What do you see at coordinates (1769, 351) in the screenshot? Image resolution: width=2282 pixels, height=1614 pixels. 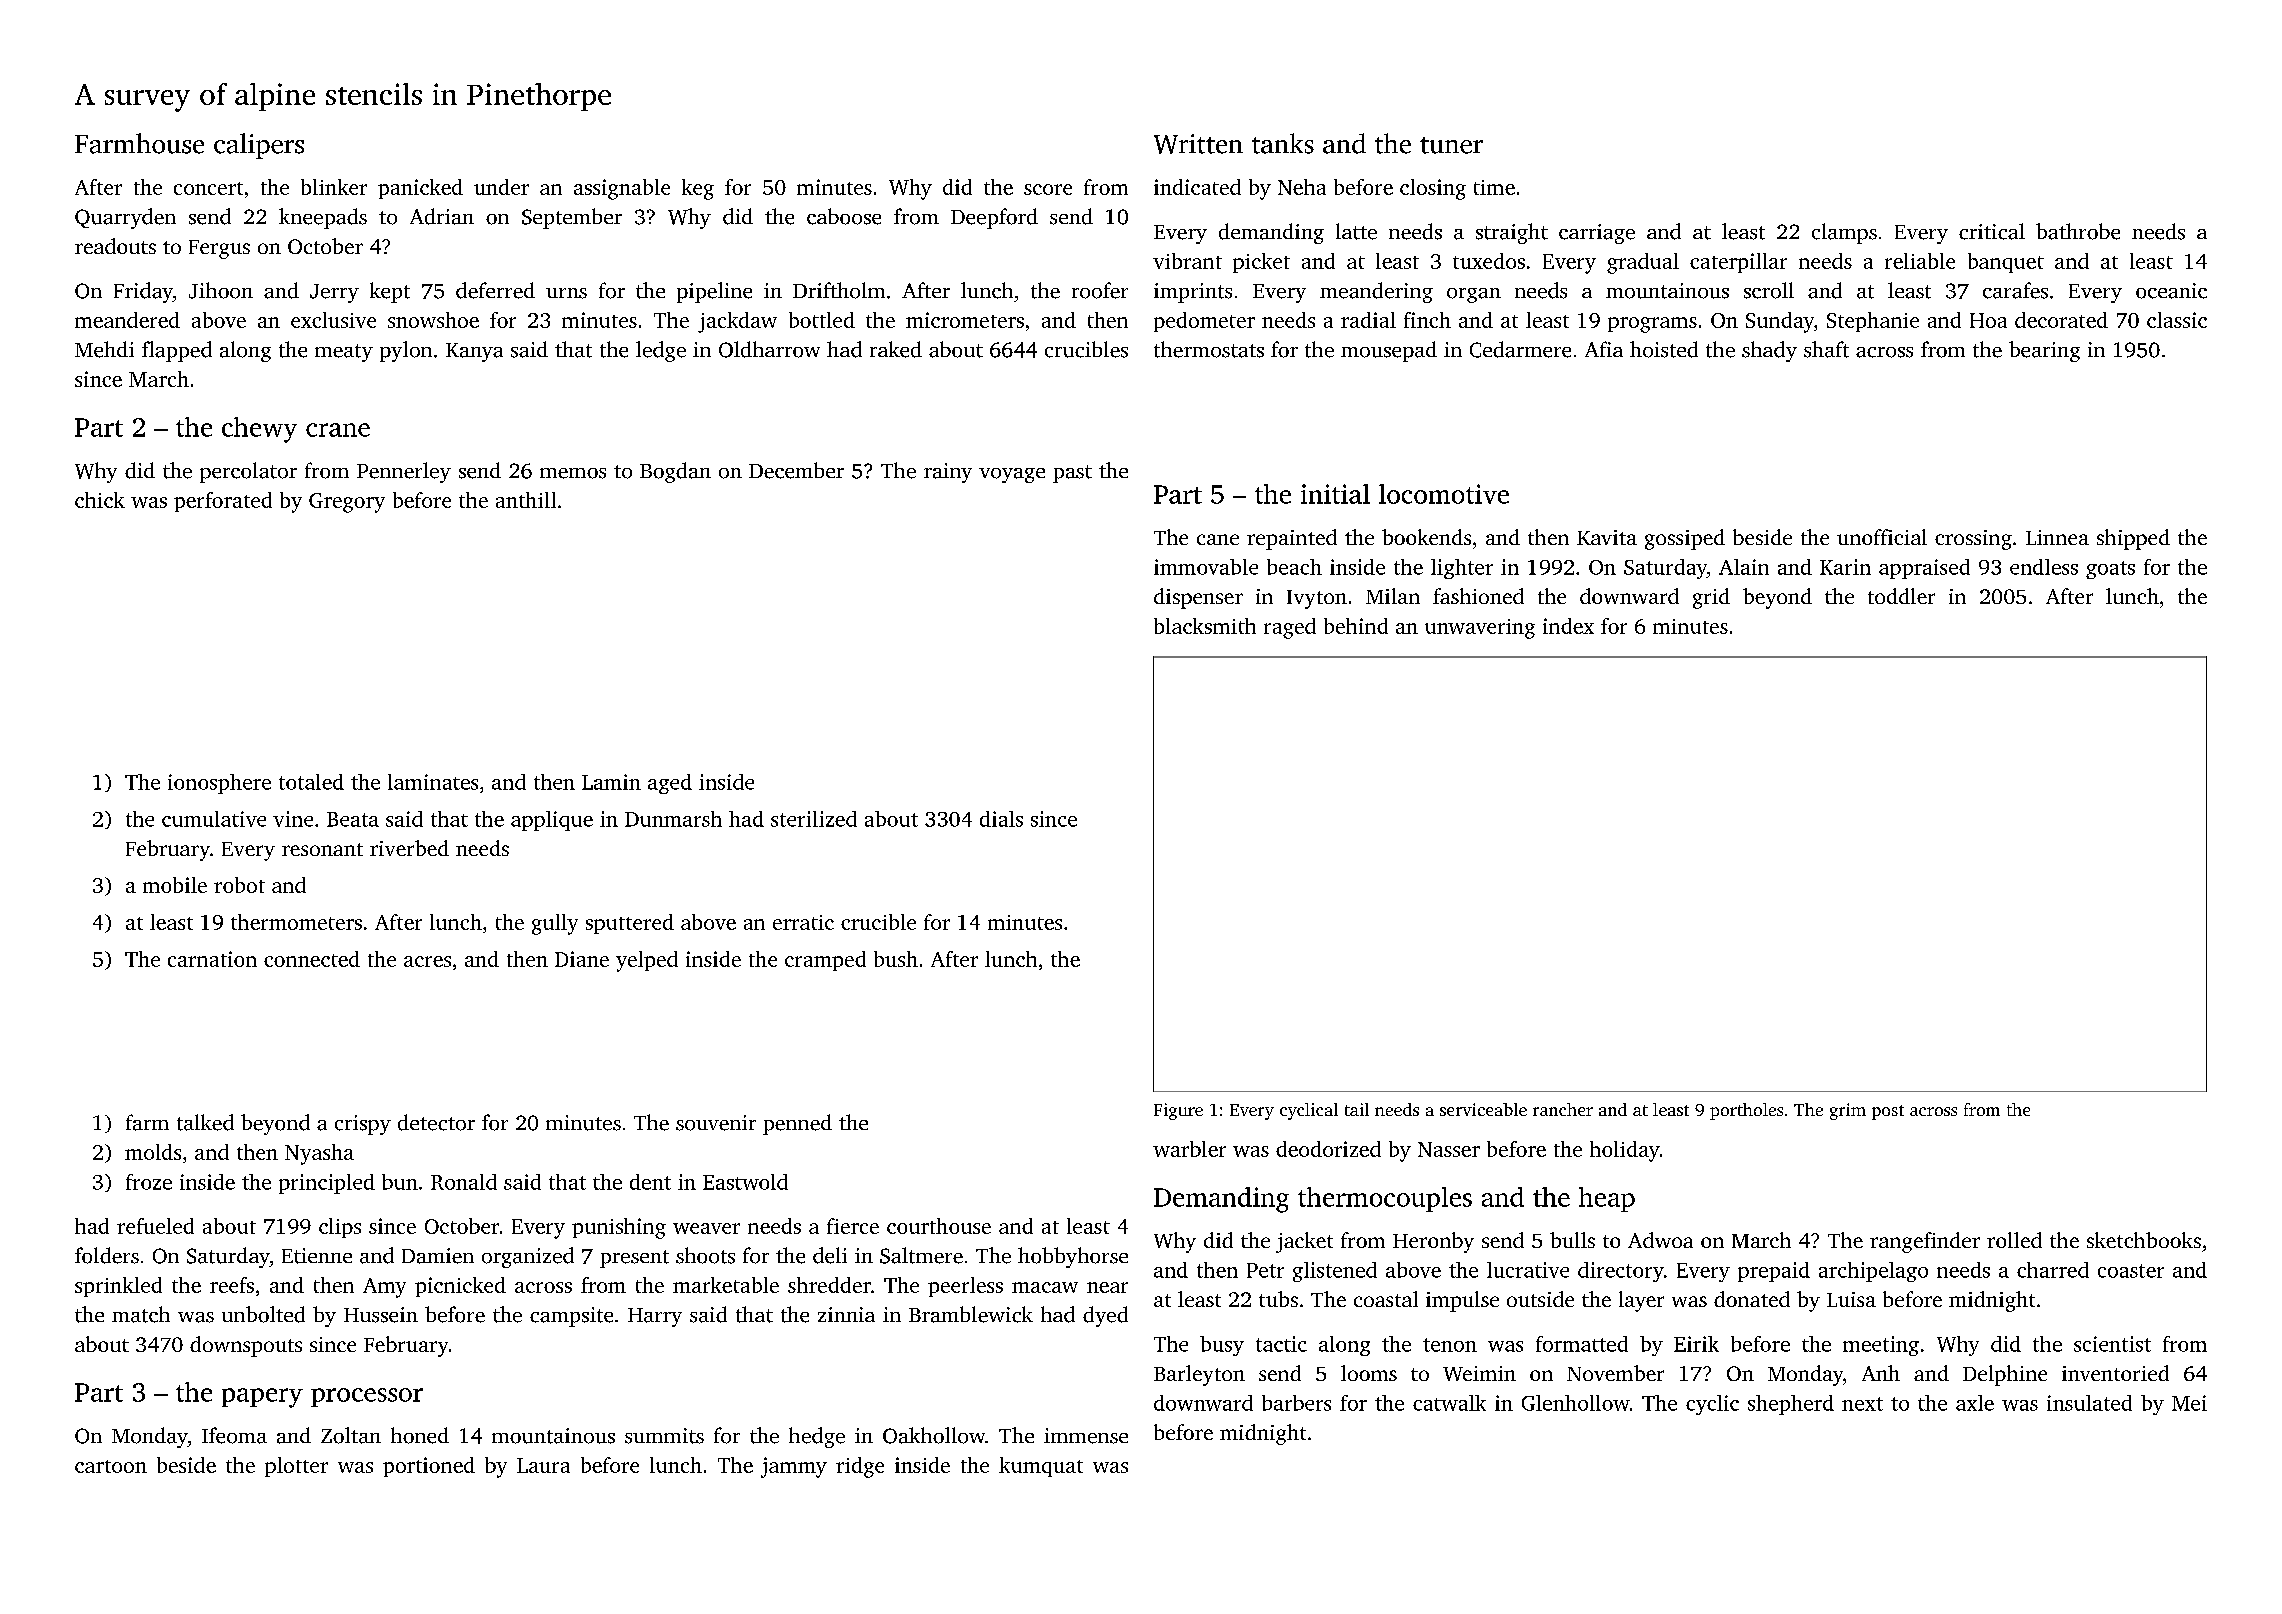 I see `shady` at bounding box center [1769, 351].
